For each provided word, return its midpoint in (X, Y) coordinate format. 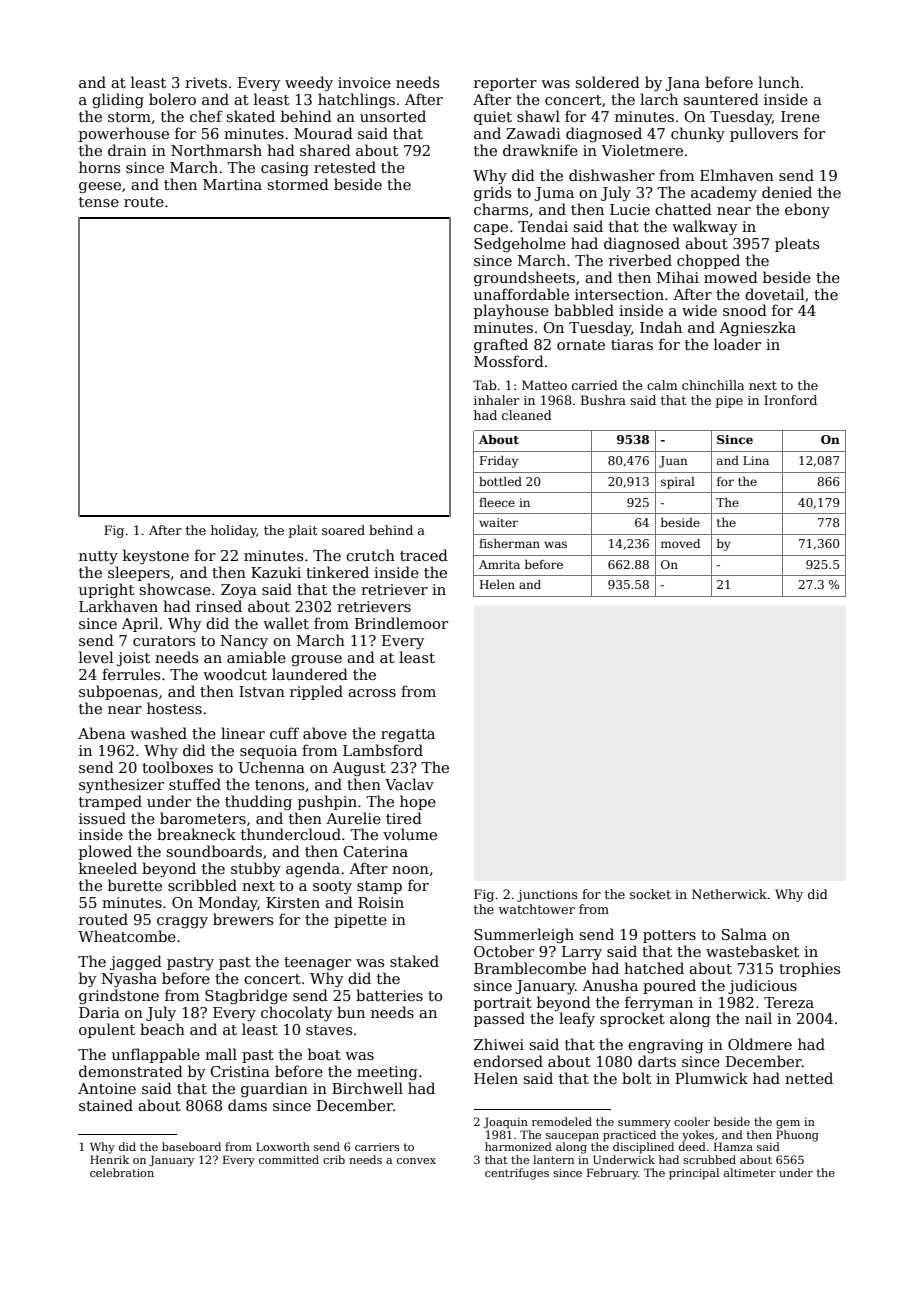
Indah (661, 327)
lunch (779, 82)
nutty (98, 557)
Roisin (381, 902)
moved (680, 543)
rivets (206, 82)
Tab (485, 385)
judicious (762, 986)
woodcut (235, 674)
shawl (538, 116)
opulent (107, 1030)
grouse (316, 660)
